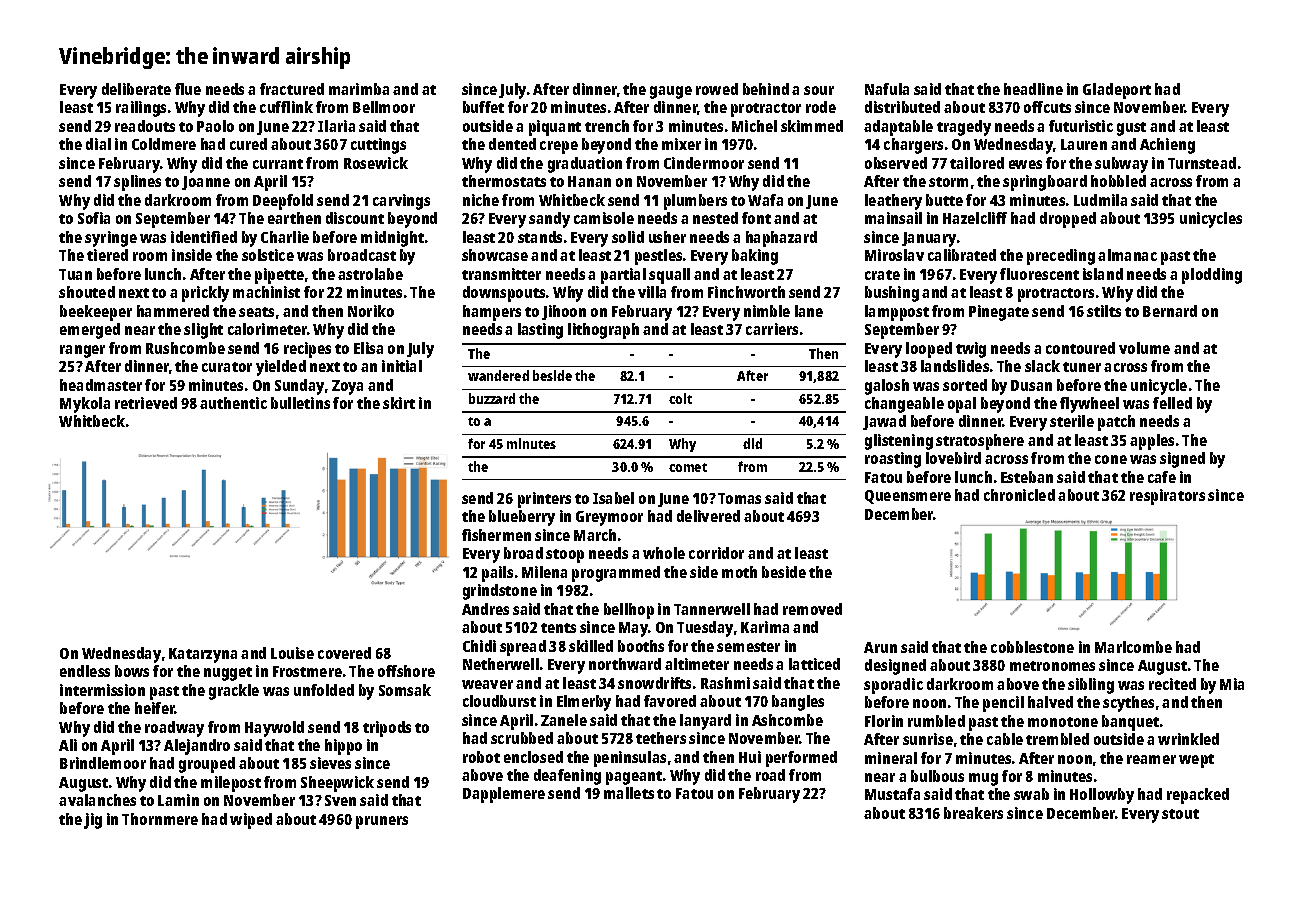  Describe the element at coordinates (300, 403) in the document. I see `bulletins` at that location.
